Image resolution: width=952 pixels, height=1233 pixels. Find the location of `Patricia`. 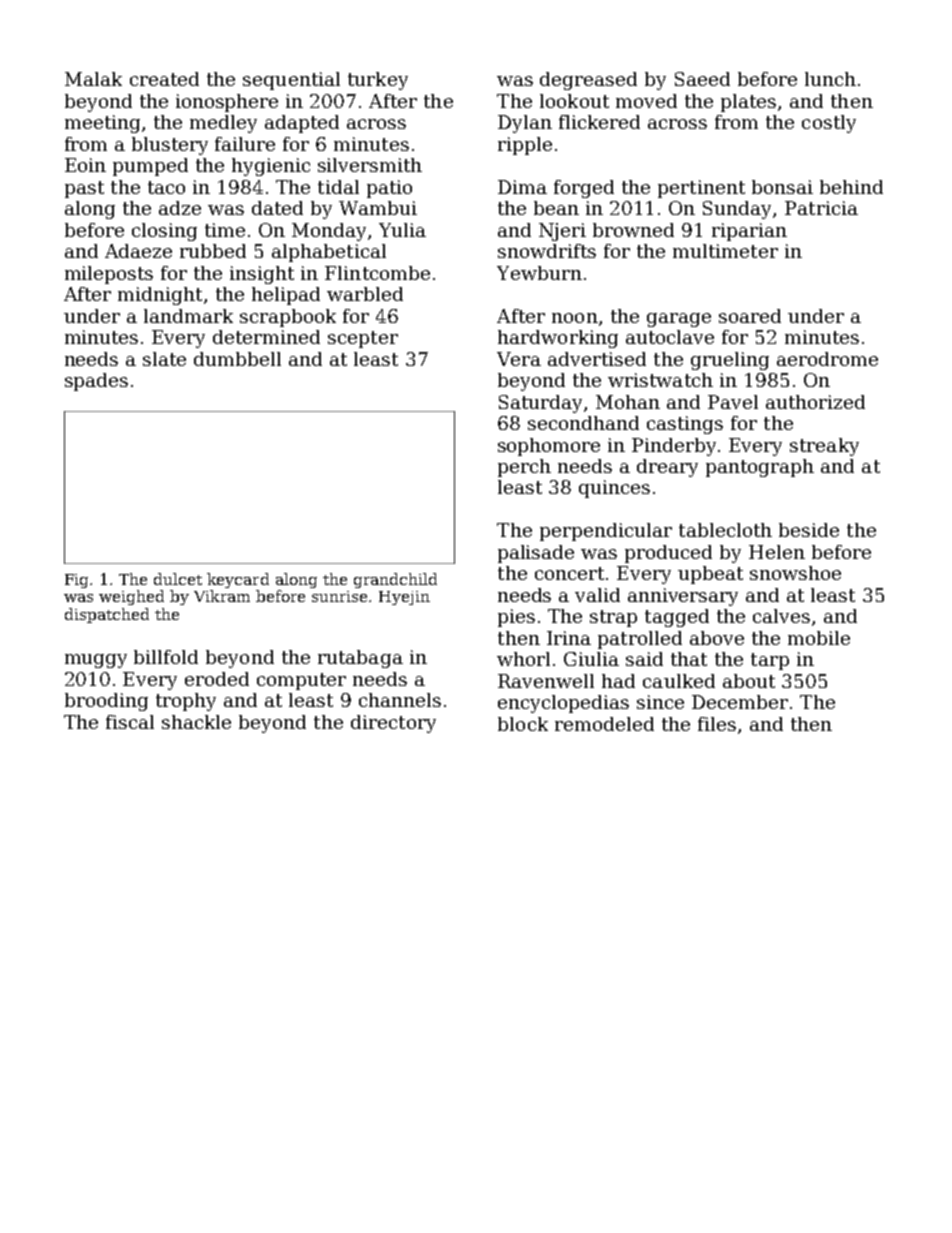

Patricia is located at coordinates (821, 208).
